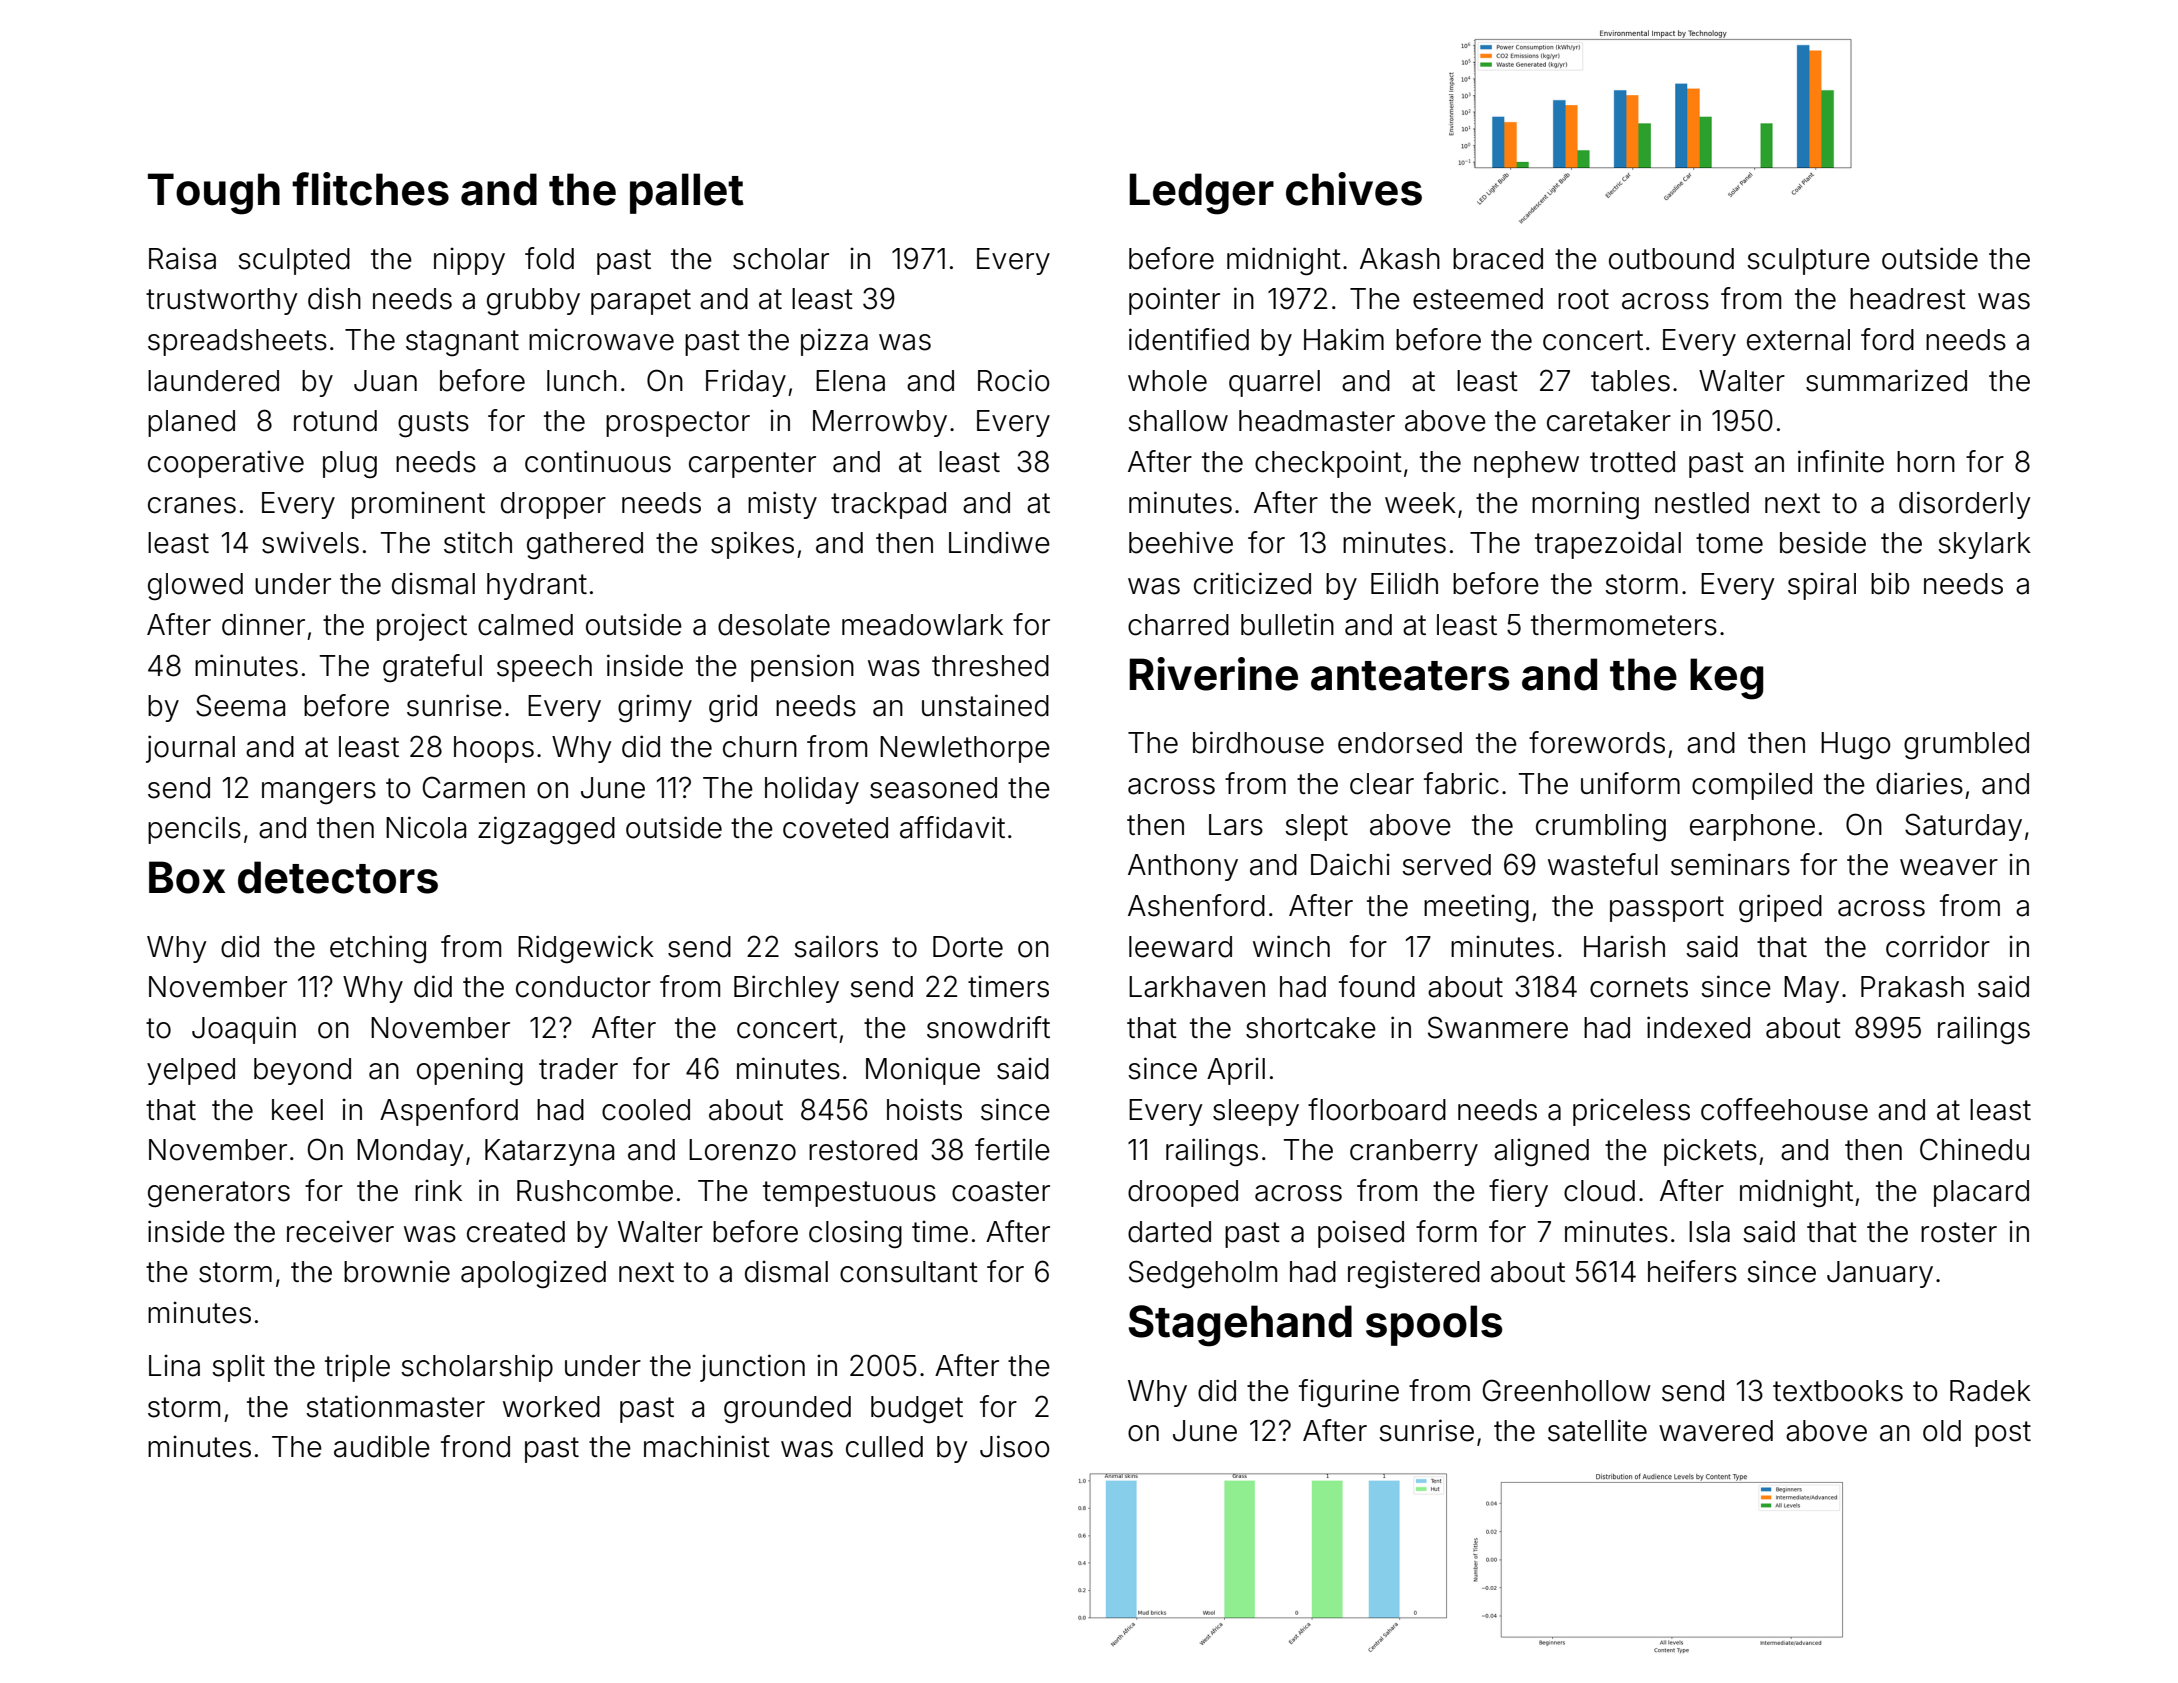 The image size is (2178, 1683). Describe the element at coordinates (1965, 505) in the document. I see `disorderly` at that location.
